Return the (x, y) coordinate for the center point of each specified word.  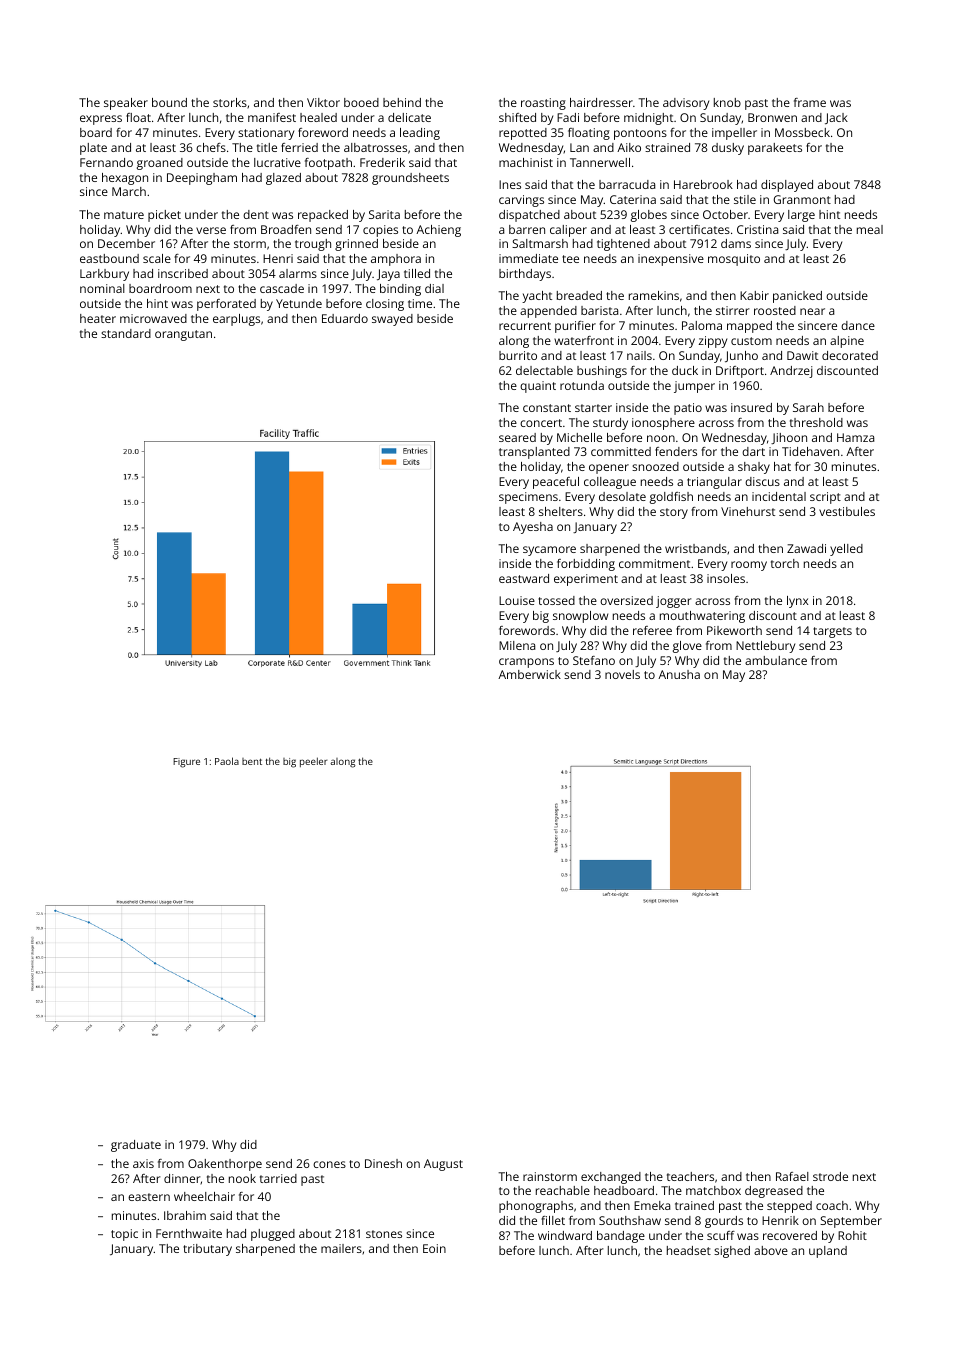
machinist (526, 162)
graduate (136, 1146)
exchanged (611, 1178)
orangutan (183, 335)
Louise (517, 600)
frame (810, 102)
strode (830, 1176)
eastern (149, 1197)
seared (517, 437)
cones (329, 1164)
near (812, 311)
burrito (518, 355)
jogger (674, 602)
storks (230, 102)
